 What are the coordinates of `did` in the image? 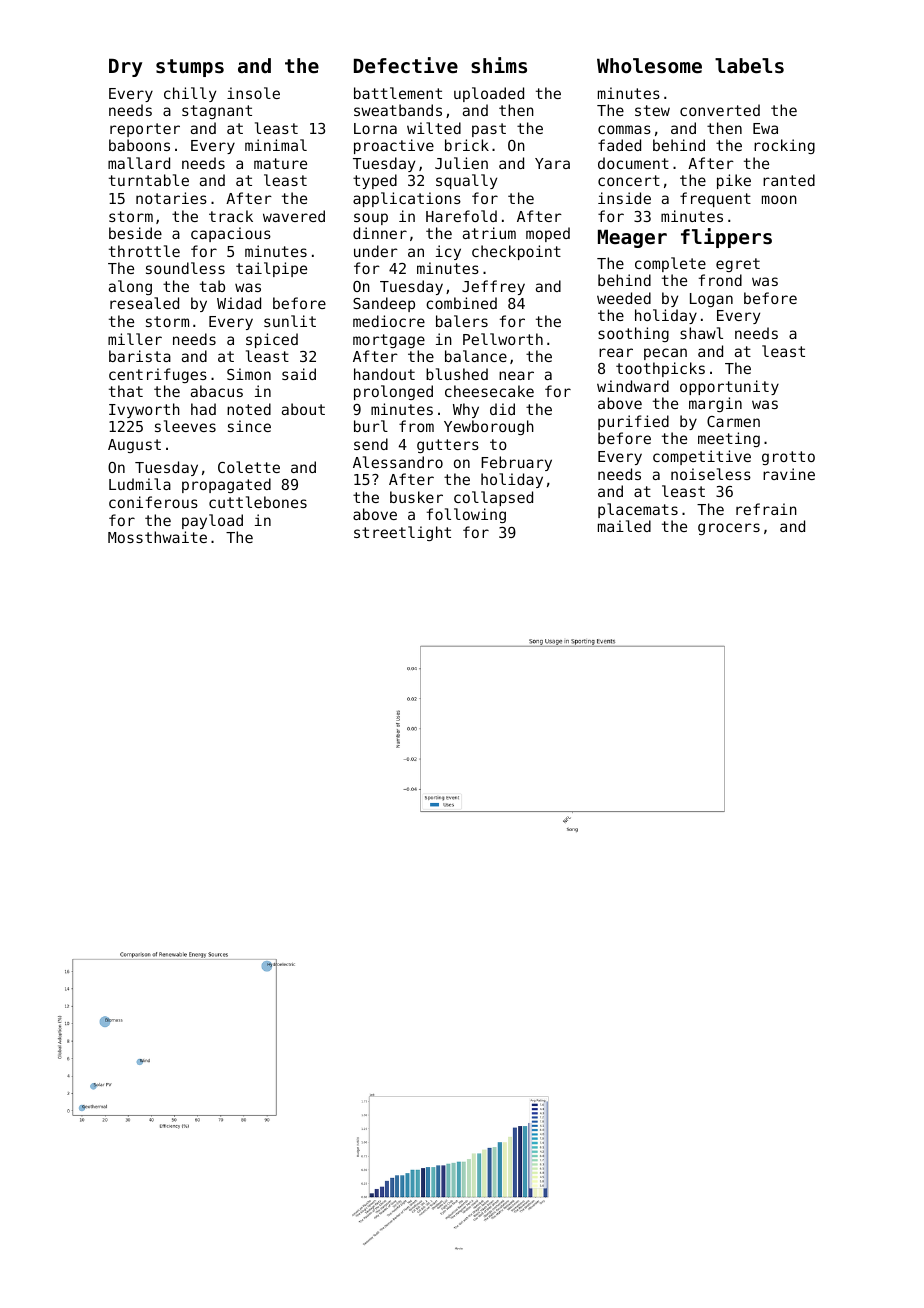 It's located at (502, 409).
